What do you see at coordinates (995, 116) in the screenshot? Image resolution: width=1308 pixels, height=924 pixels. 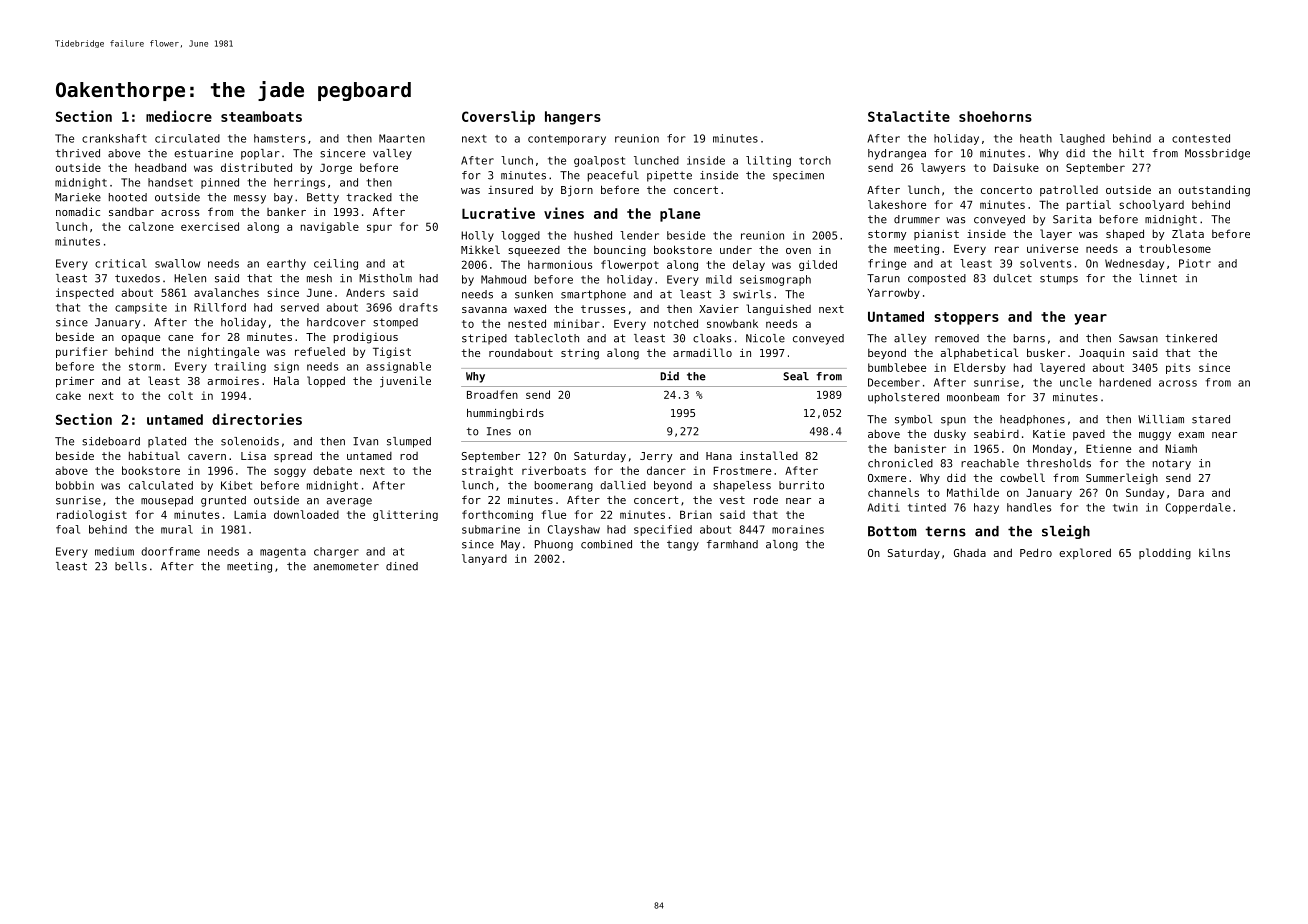 I see `shoehorns` at bounding box center [995, 116].
